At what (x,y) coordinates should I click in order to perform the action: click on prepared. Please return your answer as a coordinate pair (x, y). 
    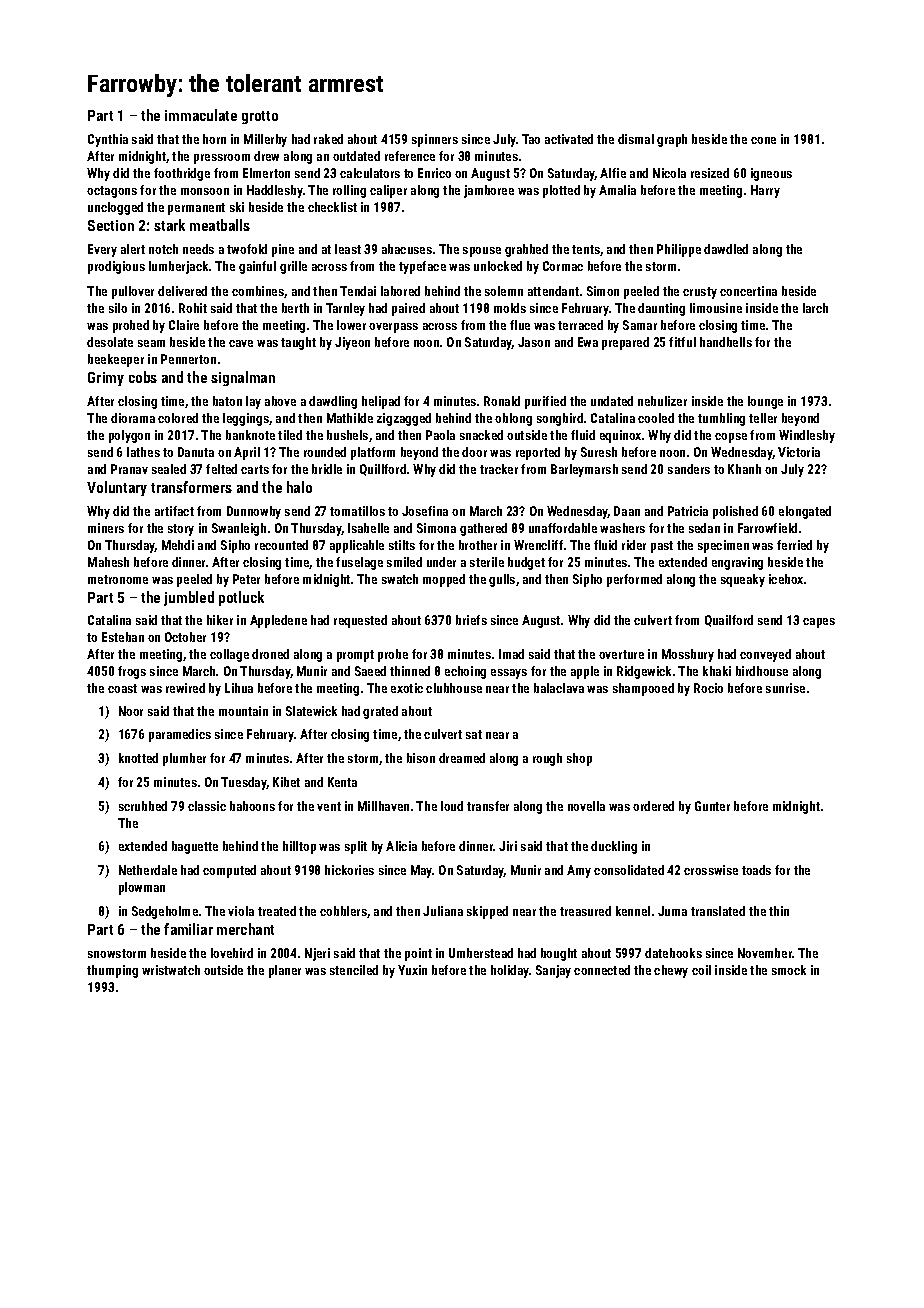
    Looking at the image, I should click on (625, 343).
